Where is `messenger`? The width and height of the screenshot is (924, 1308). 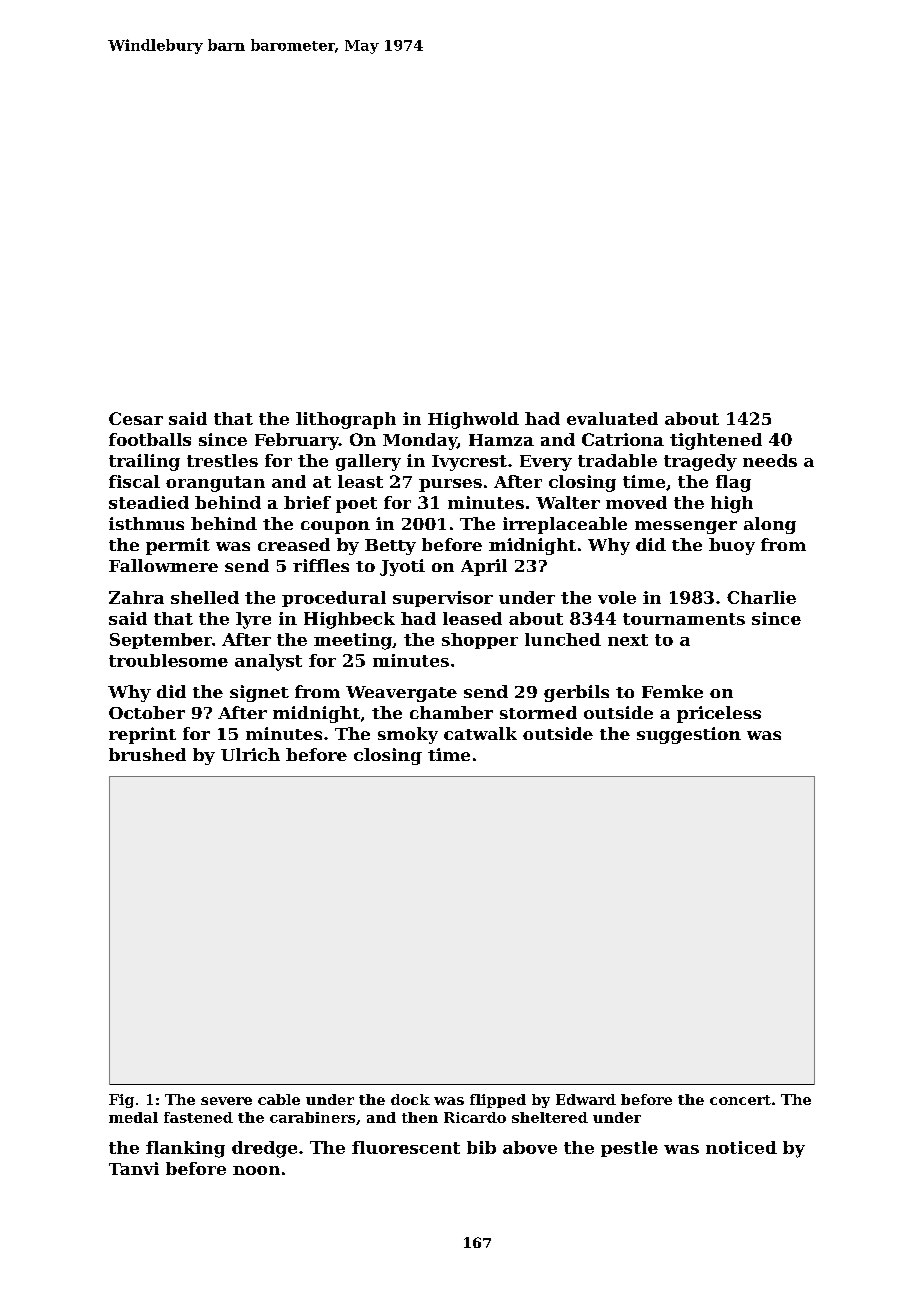
messenger is located at coordinates (686, 527).
